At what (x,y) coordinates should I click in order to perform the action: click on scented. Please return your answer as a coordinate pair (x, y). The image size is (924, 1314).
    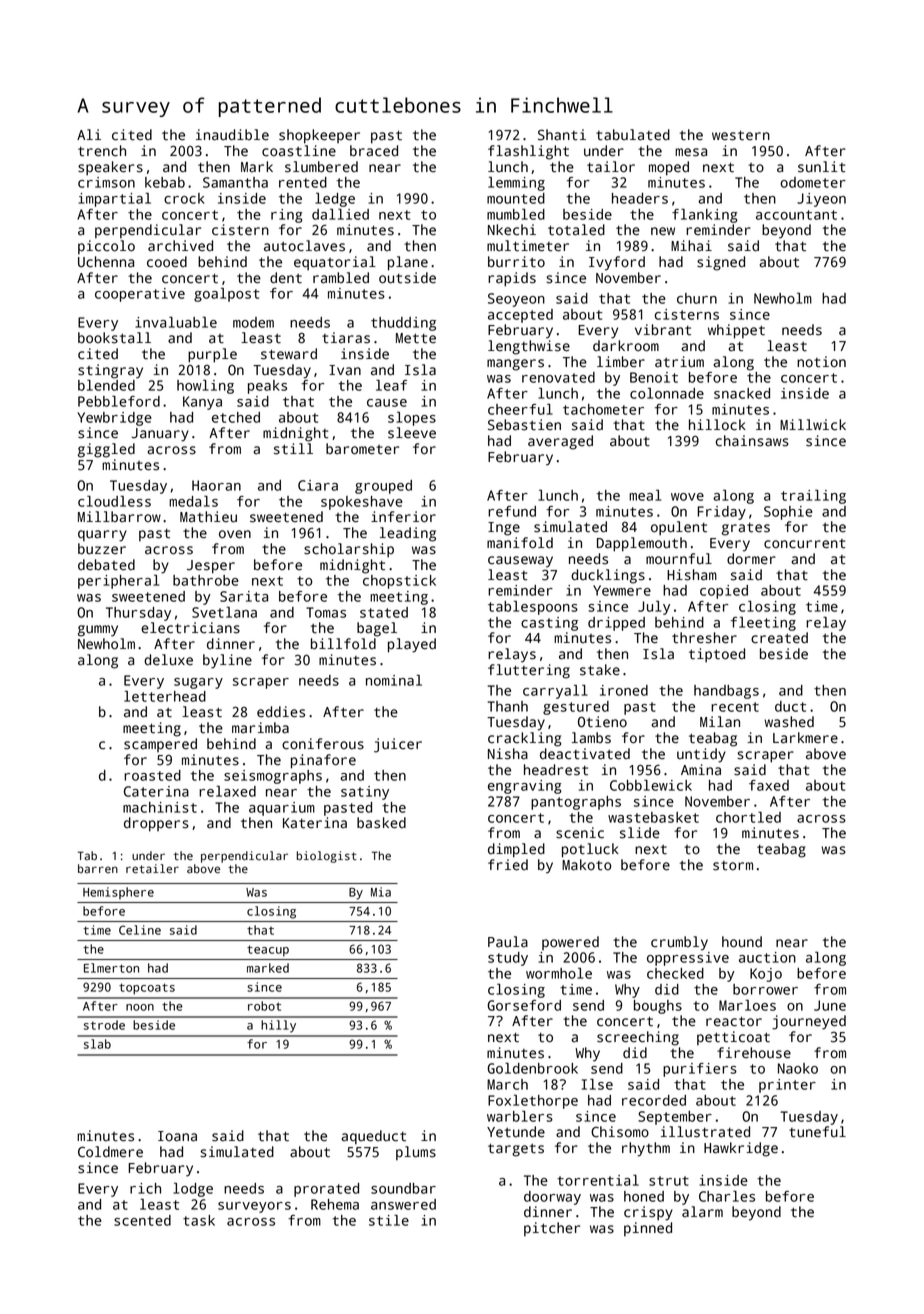
    Looking at the image, I should click on (142, 1220).
